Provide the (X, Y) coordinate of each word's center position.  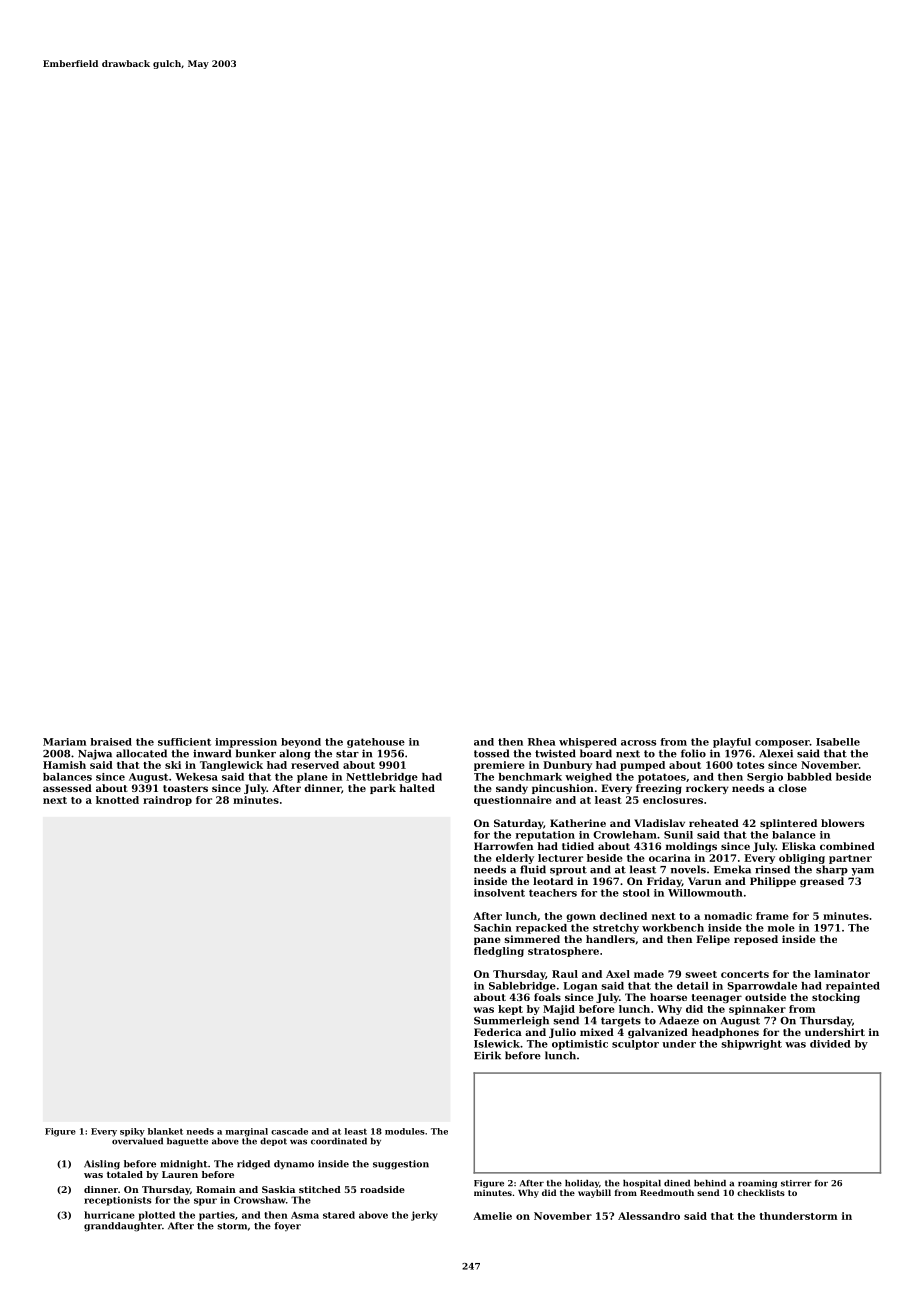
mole (781, 928)
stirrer (796, 1183)
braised (111, 742)
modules (405, 1131)
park (383, 789)
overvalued (137, 1141)
